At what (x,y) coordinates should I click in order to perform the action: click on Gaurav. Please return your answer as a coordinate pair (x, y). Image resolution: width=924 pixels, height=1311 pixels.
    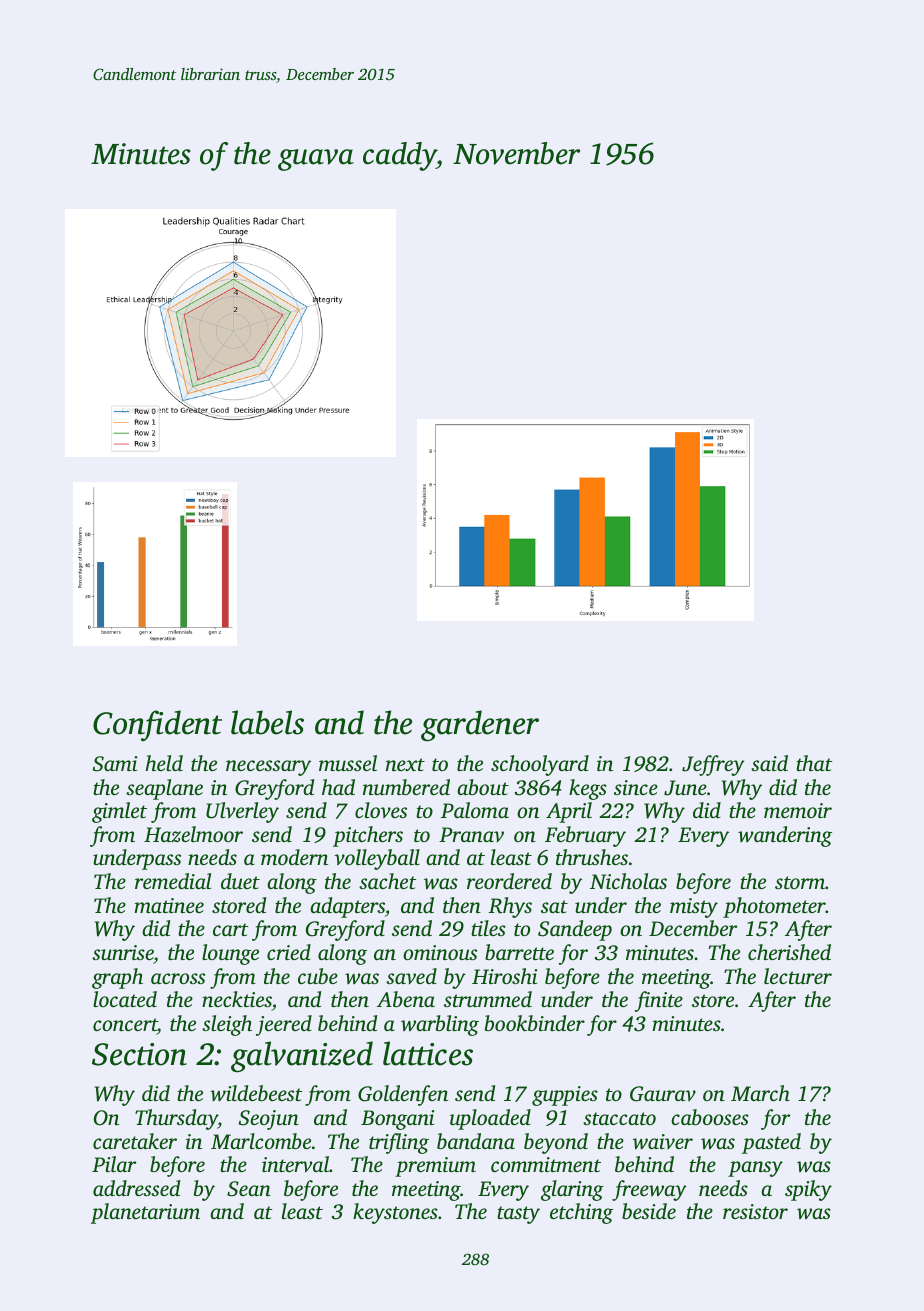
    Looking at the image, I should click on (663, 1094).
